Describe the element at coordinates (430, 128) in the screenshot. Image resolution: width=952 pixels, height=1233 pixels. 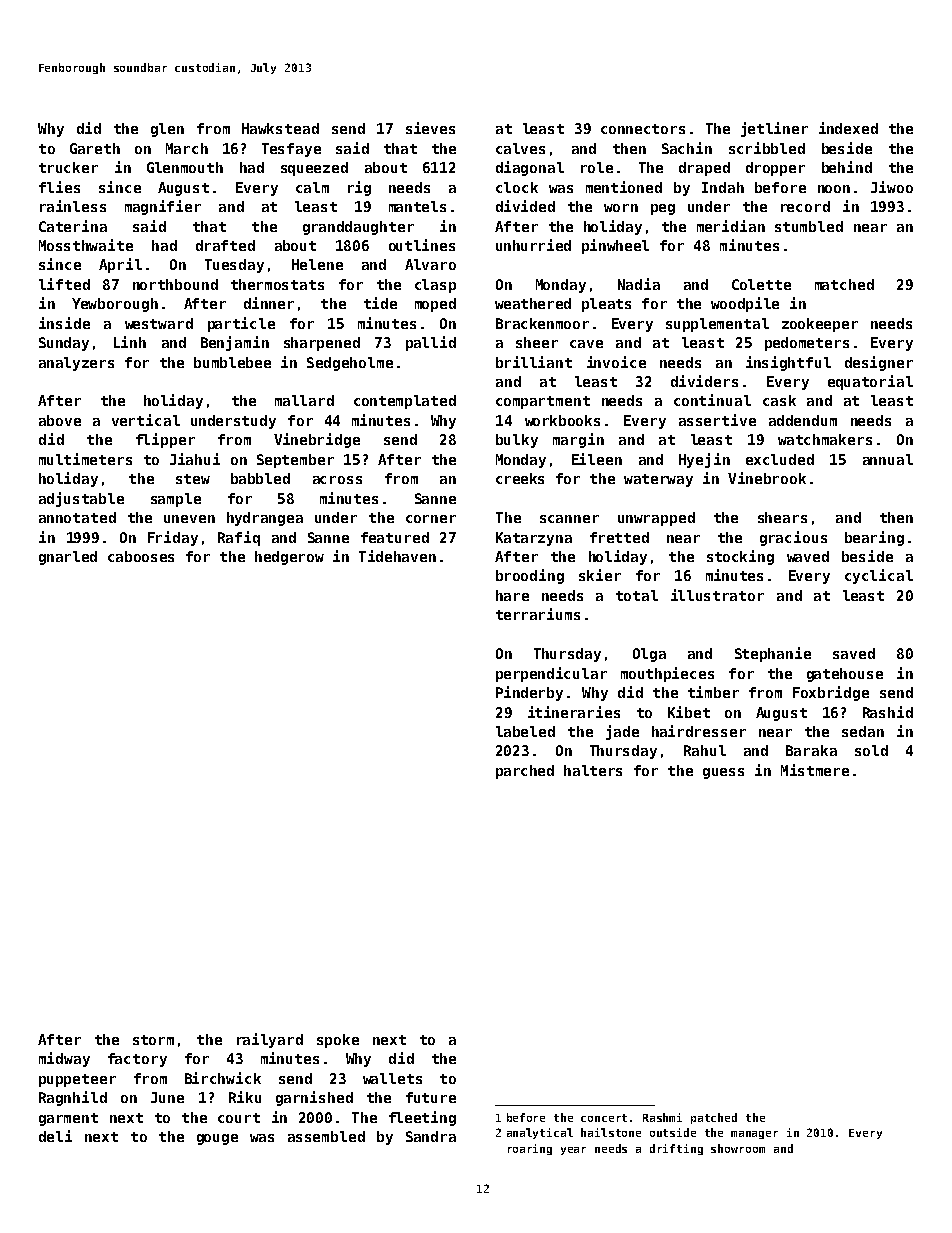
I see `sieves` at that location.
